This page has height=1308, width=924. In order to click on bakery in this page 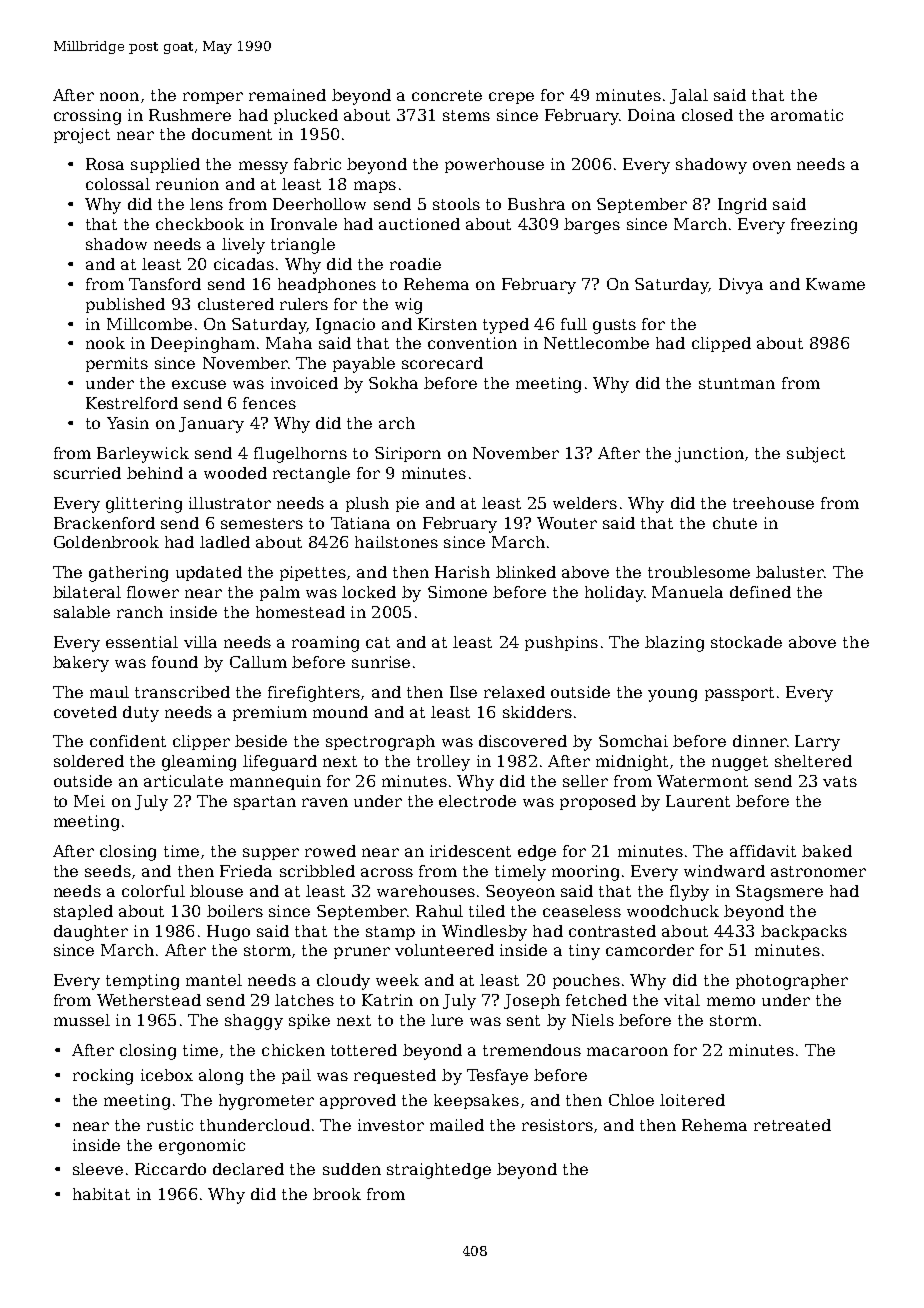, I will do `click(81, 664)`.
